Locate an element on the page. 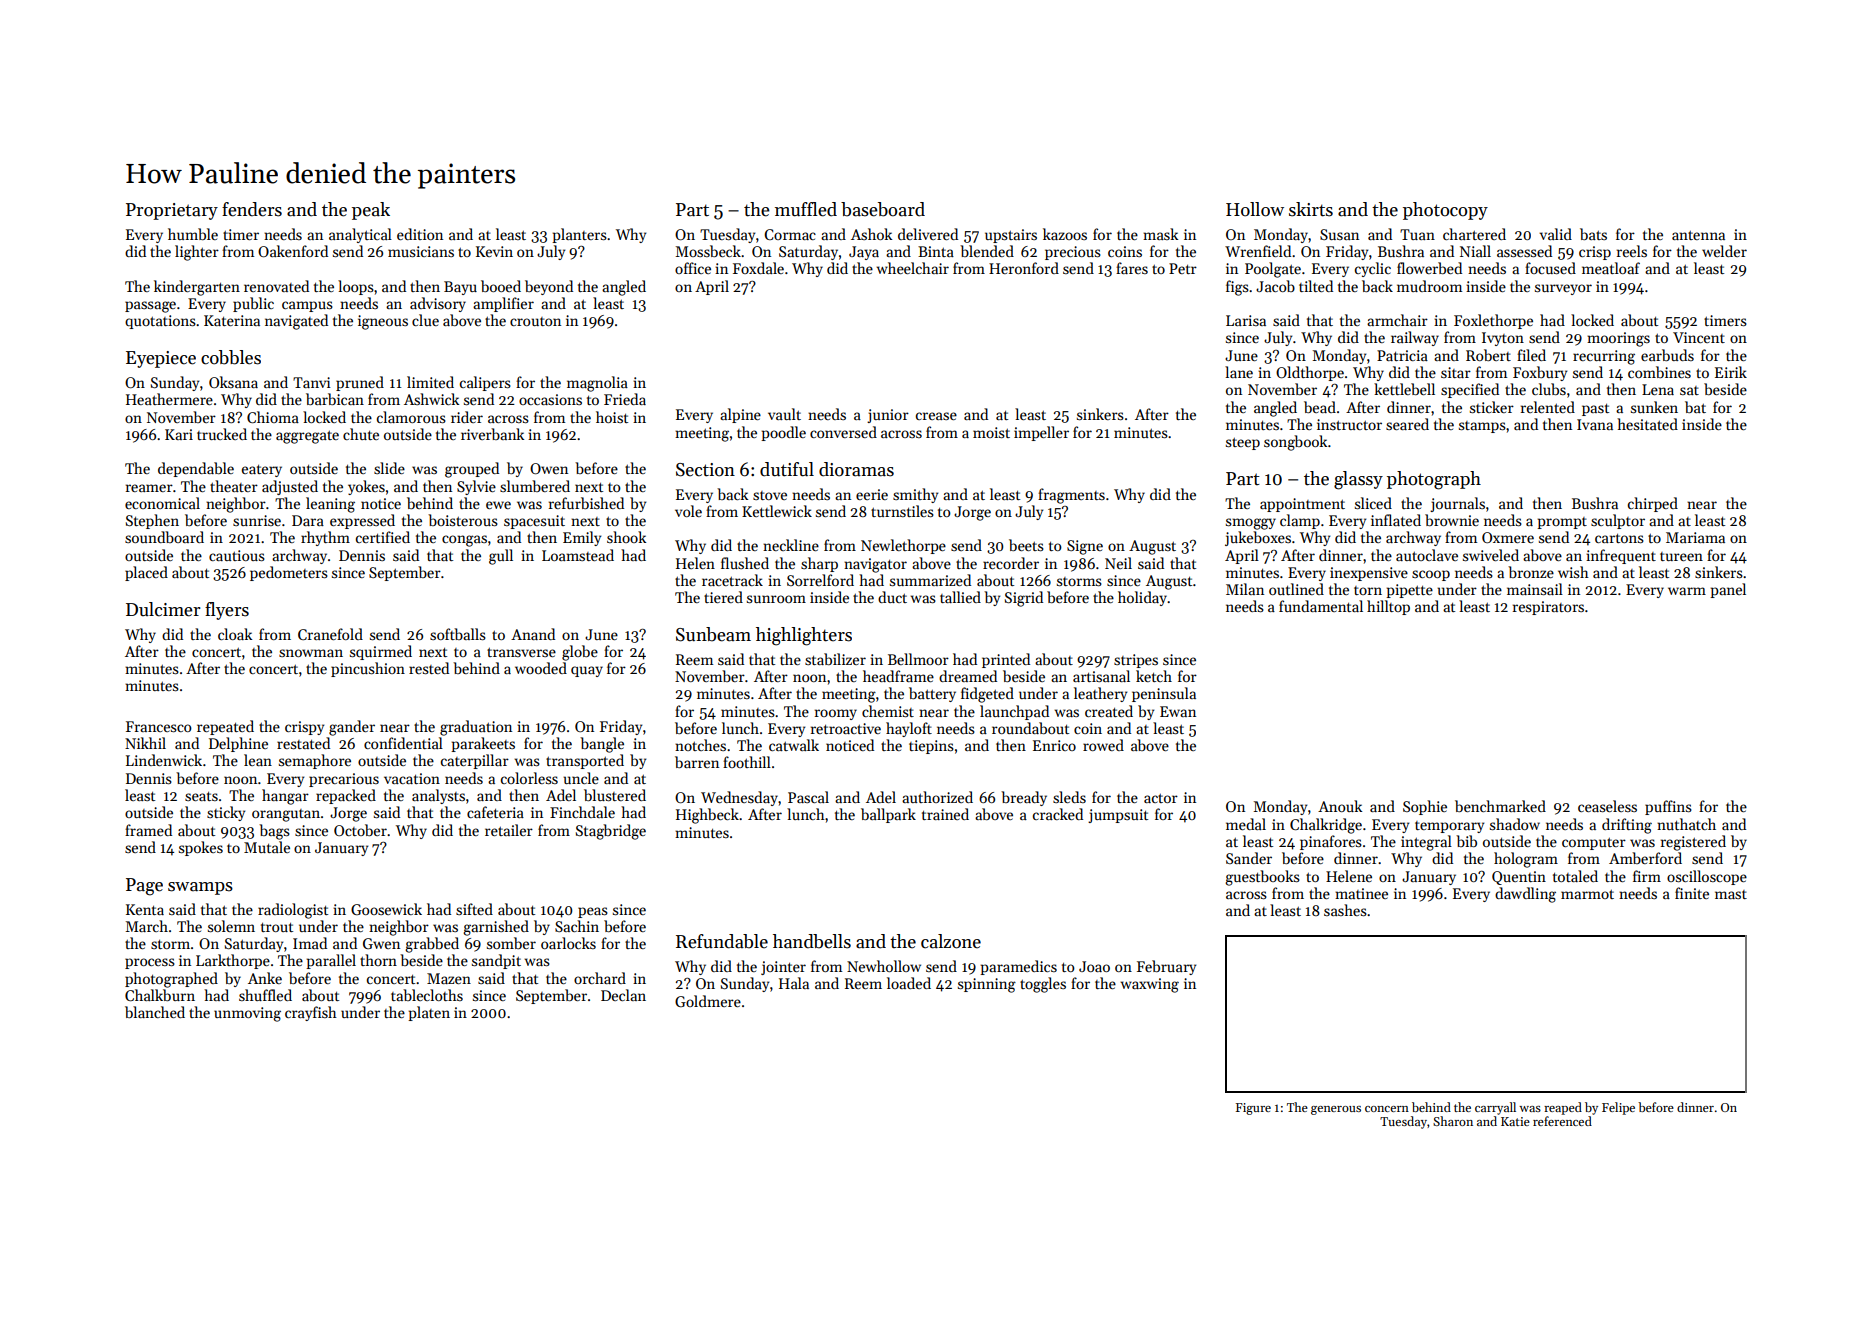  Vincent is located at coordinates (1699, 337).
